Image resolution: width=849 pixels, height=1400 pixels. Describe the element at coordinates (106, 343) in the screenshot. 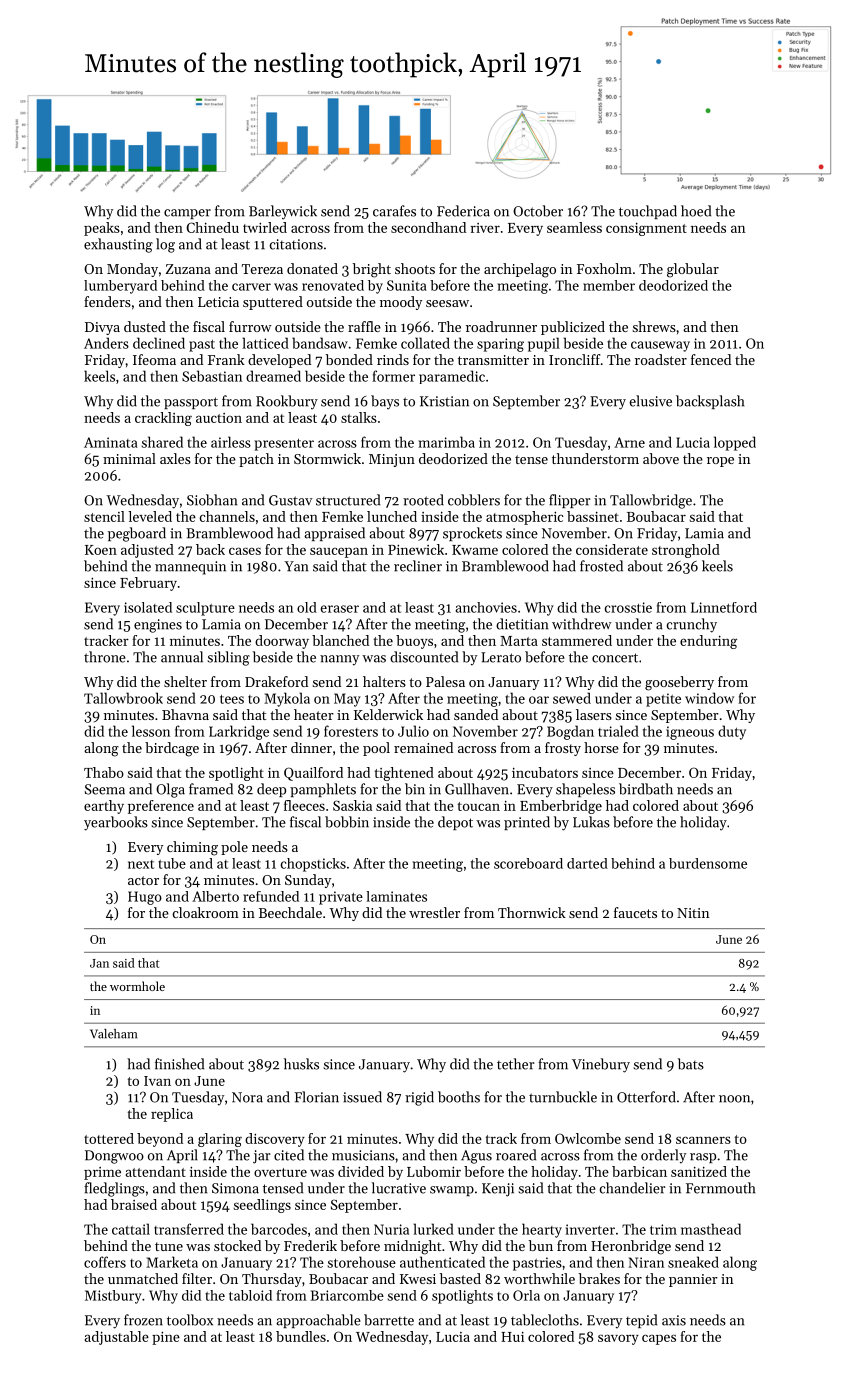

I see `Anders` at that location.
